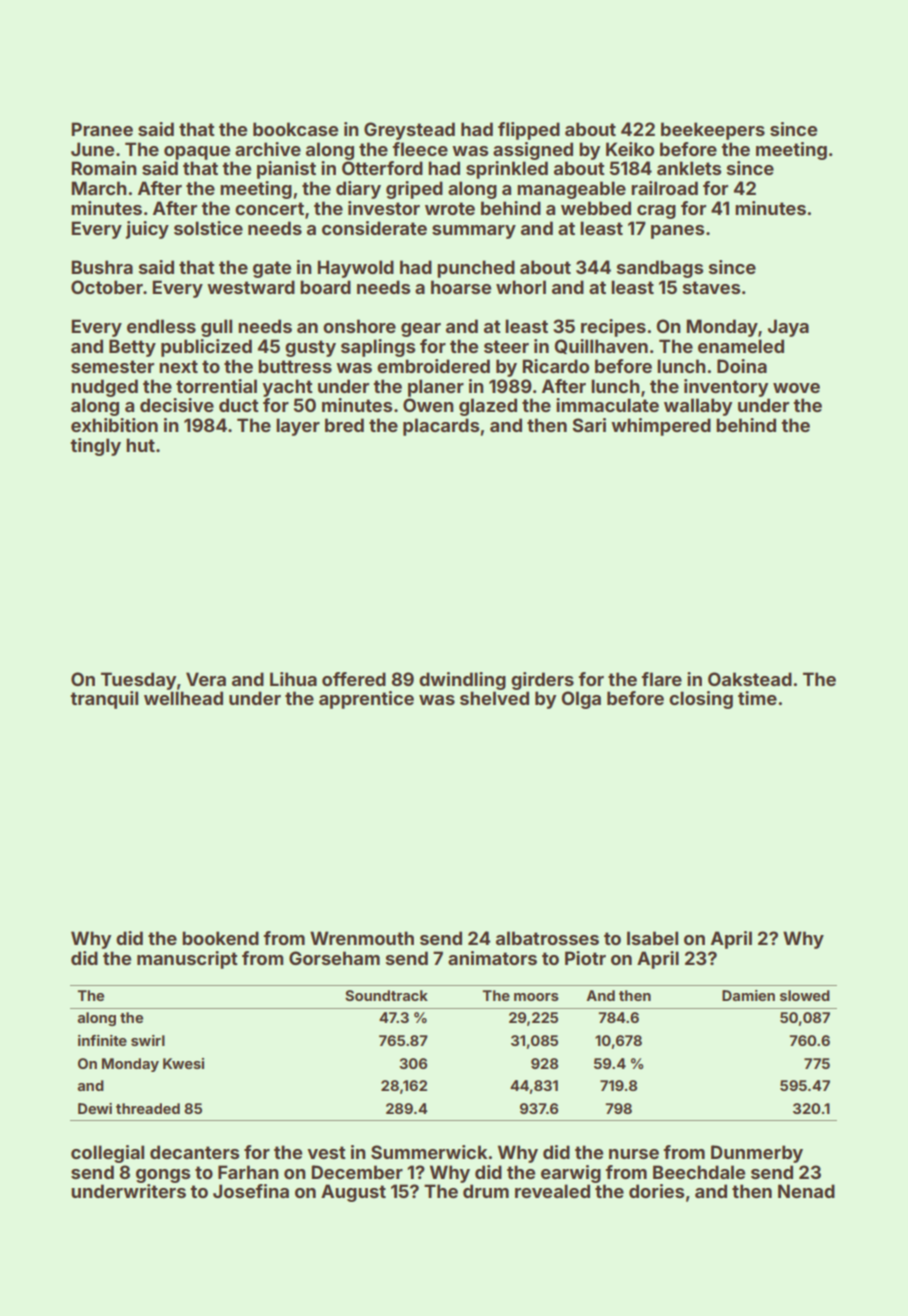  What do you see at coordinates (552, 1191) in the screenshot?
I see `revealed` at bounding box center [552, 1191].
